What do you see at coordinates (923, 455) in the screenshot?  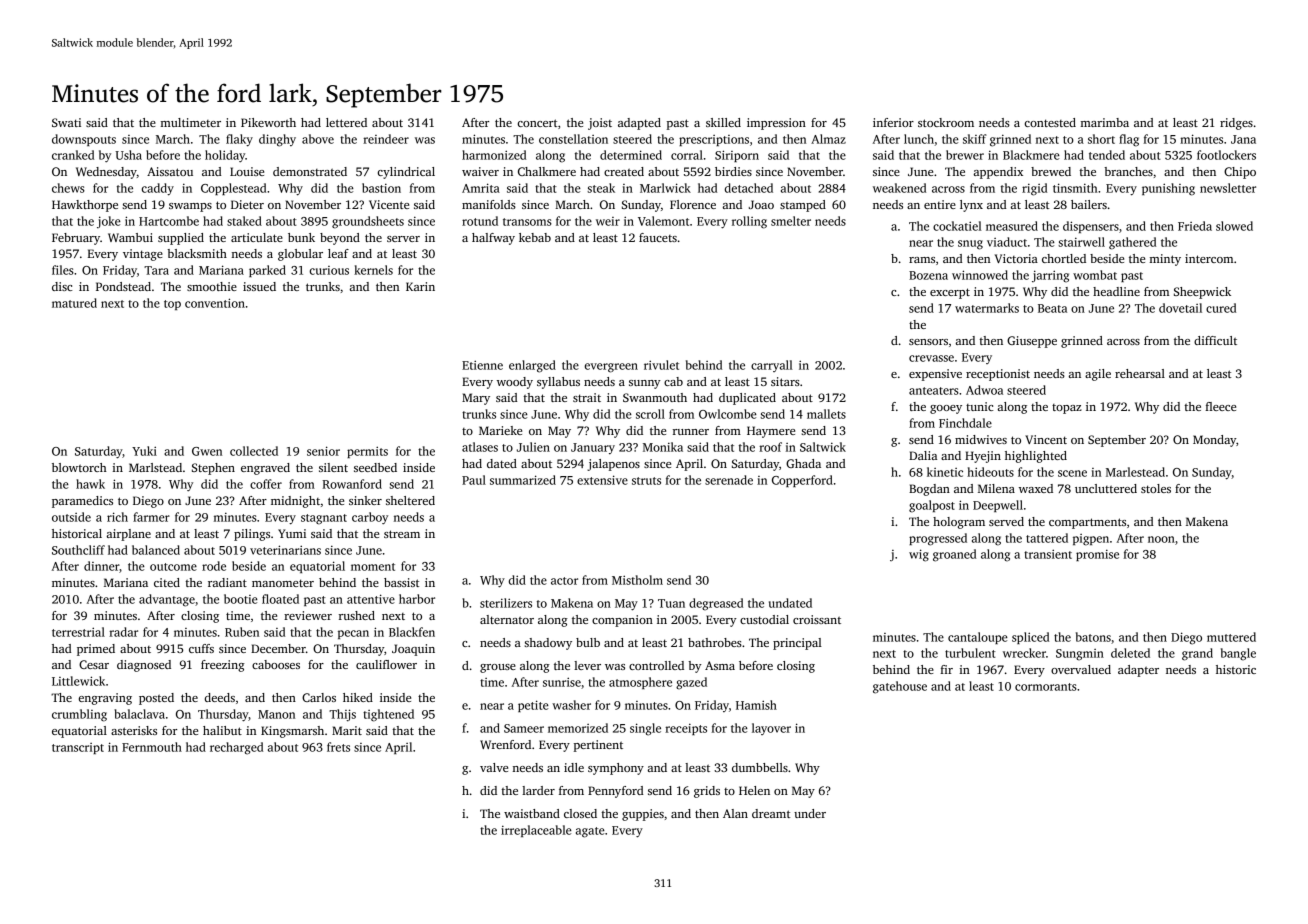 I see `Dalia` at bounding box center [923, 455].
